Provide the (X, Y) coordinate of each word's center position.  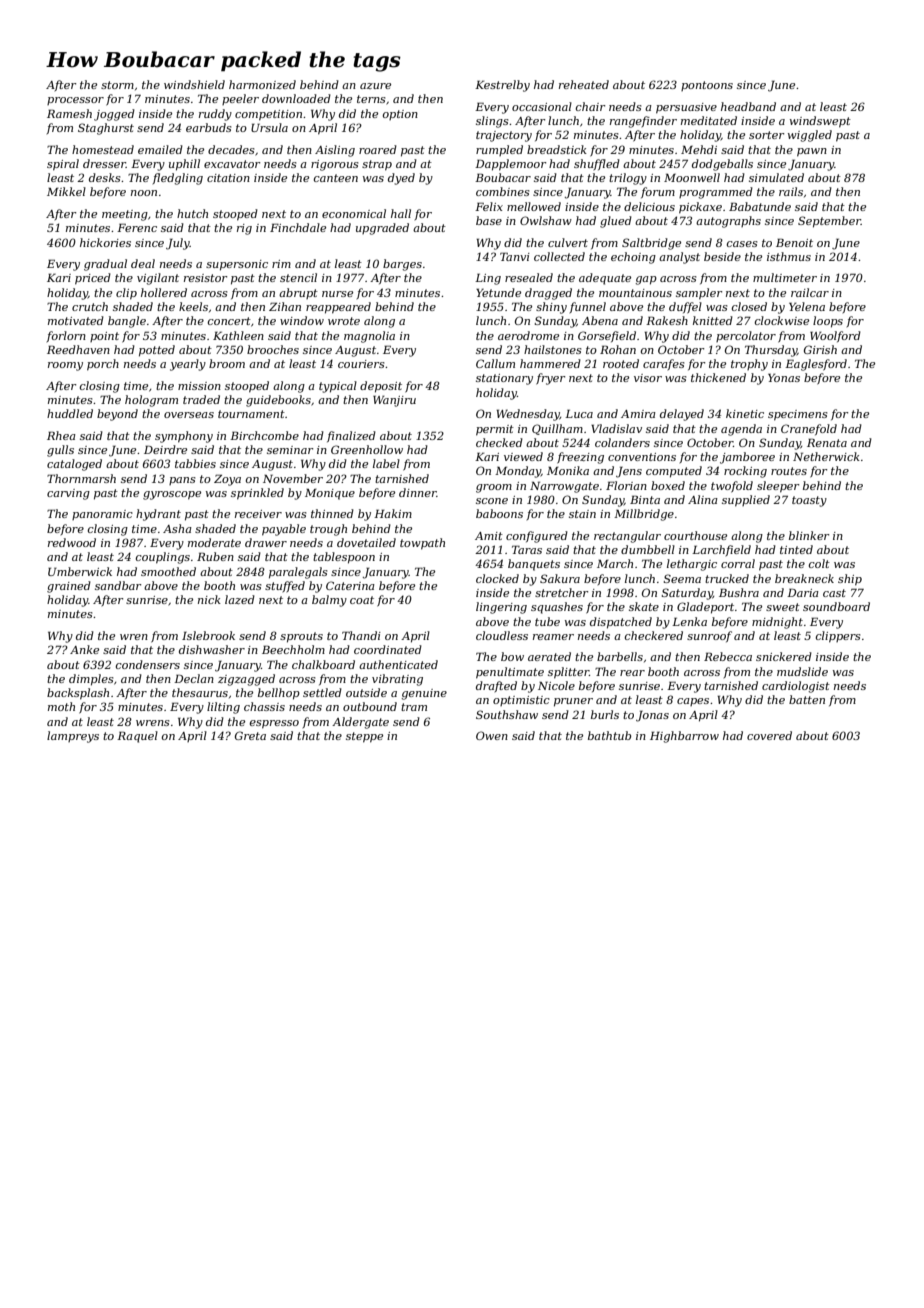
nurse (337, 294)
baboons (499, 513)
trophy (749, 365)
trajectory (504, 136)
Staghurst (106, 129)
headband (748, 106)
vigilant (158, 279)
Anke (84, 649)
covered (769, 735)
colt (819, 563)
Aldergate (360, 723)
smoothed (168, 571)
